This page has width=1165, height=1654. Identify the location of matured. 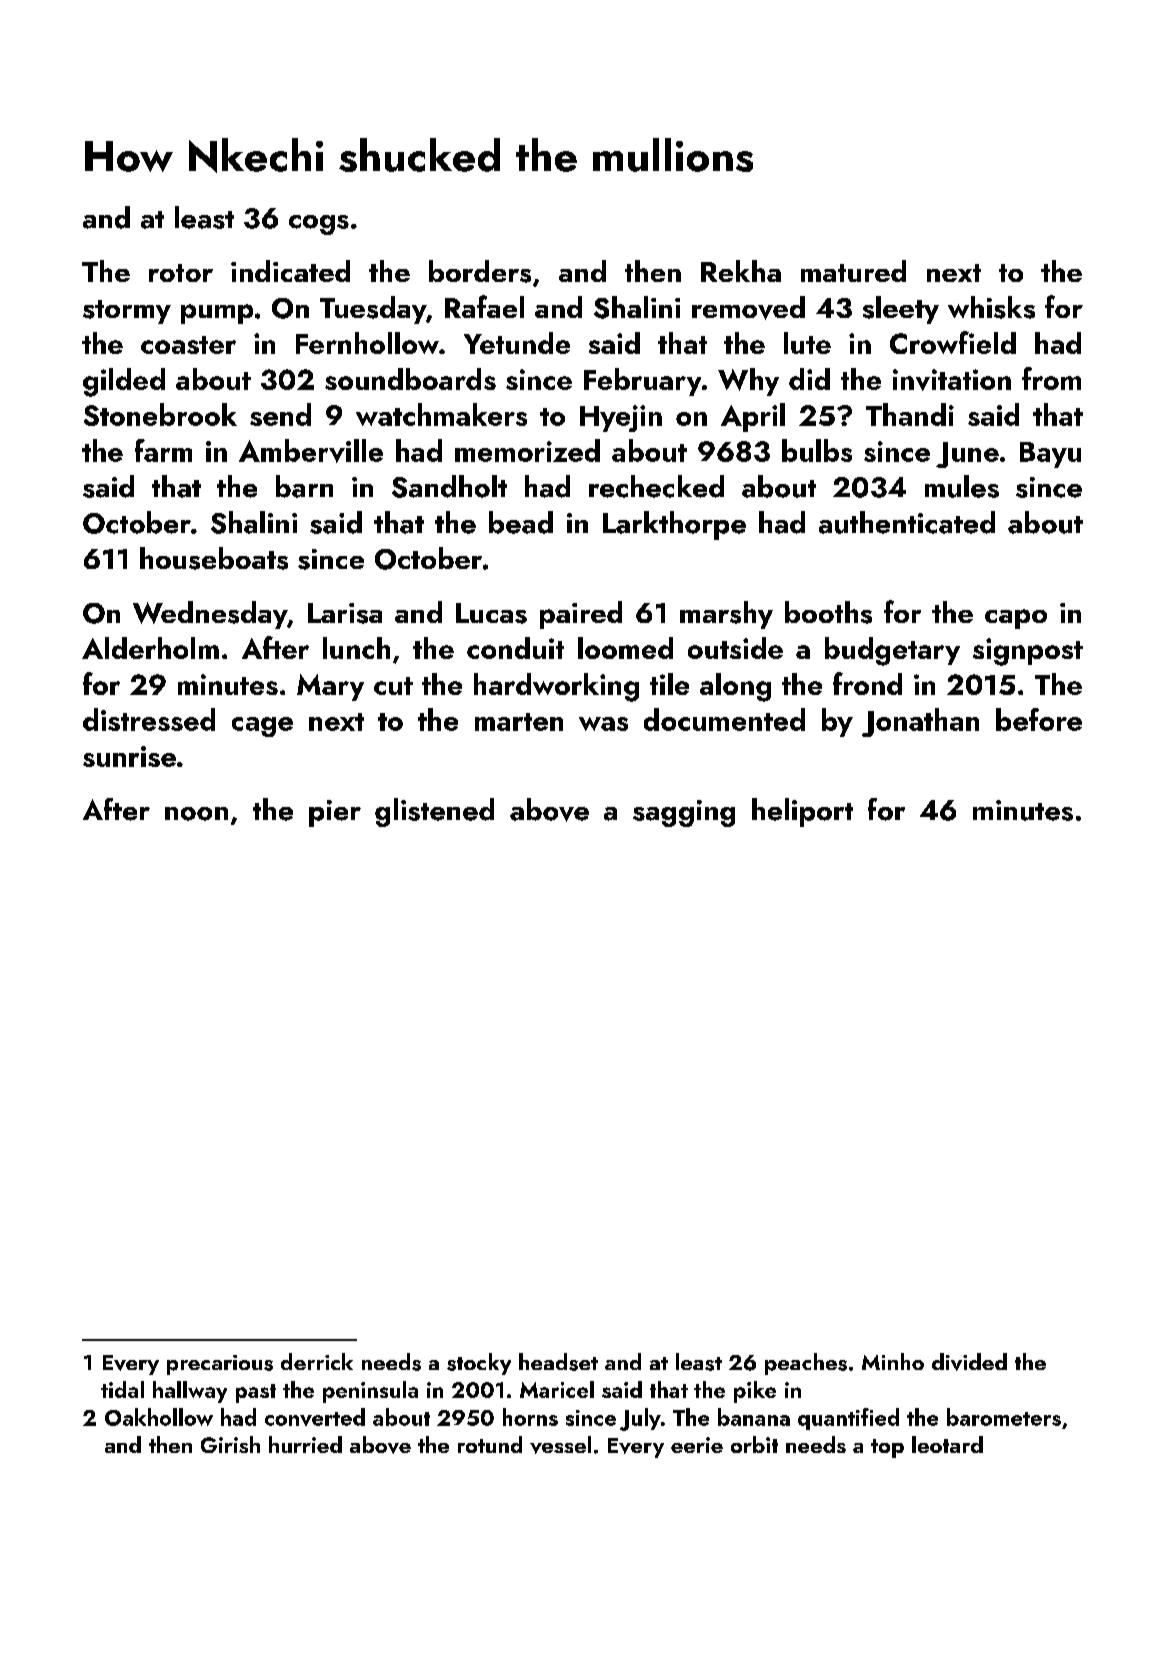
(853, 271).
